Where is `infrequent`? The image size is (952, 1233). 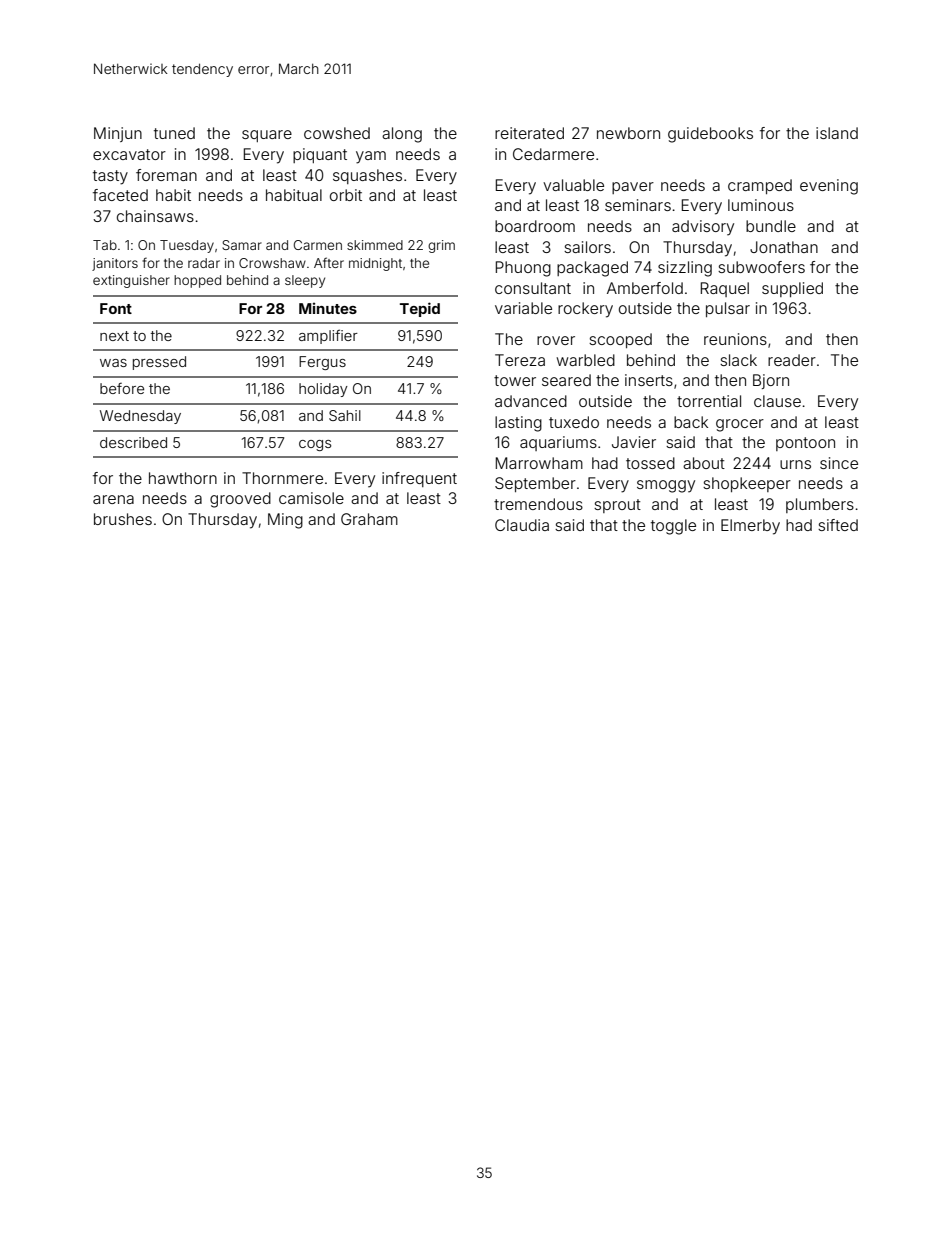 infrequent is located at coordinates (419, 479).
